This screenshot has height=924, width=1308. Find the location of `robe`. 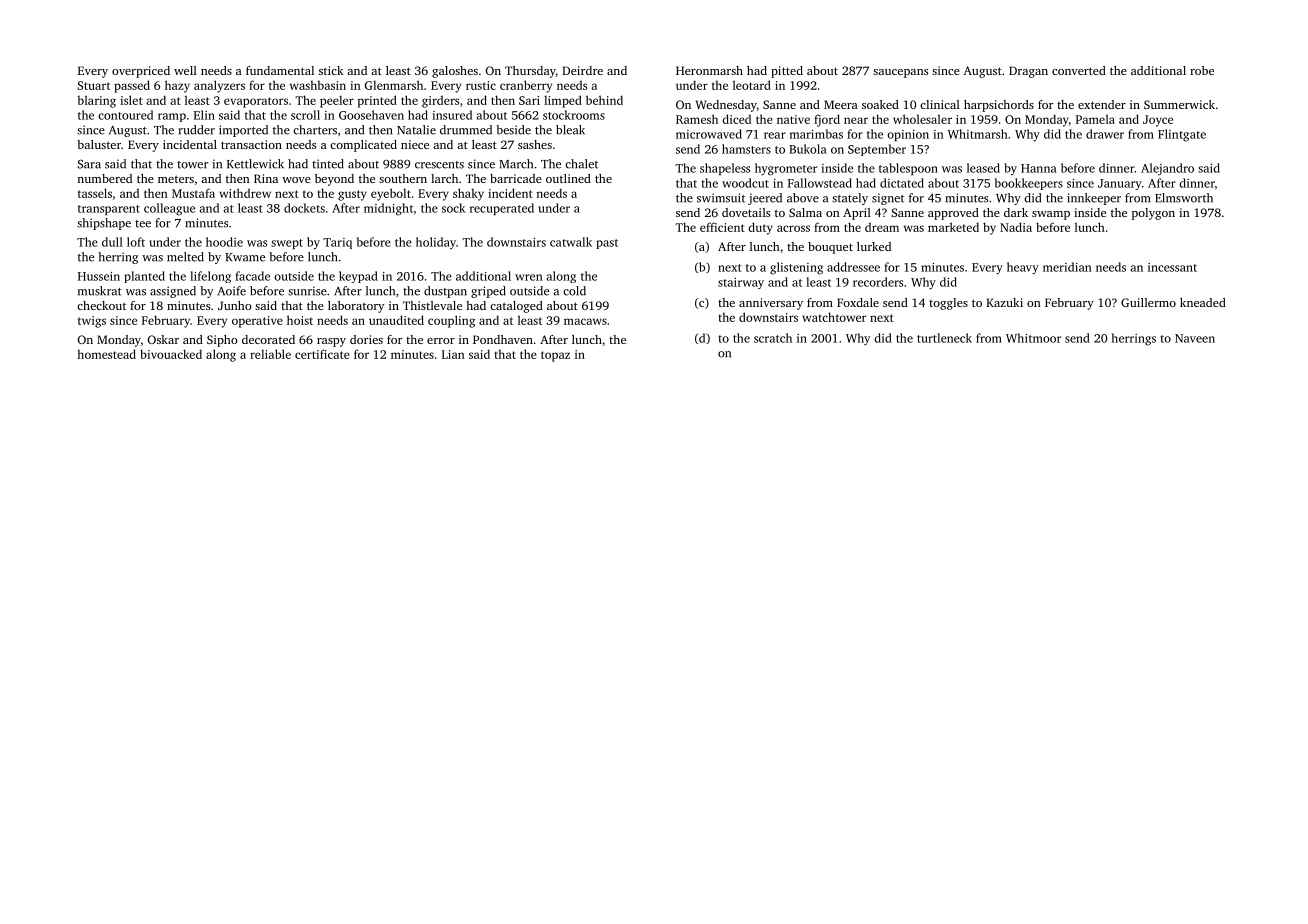

robe is located at coordinates (1202, 70).
